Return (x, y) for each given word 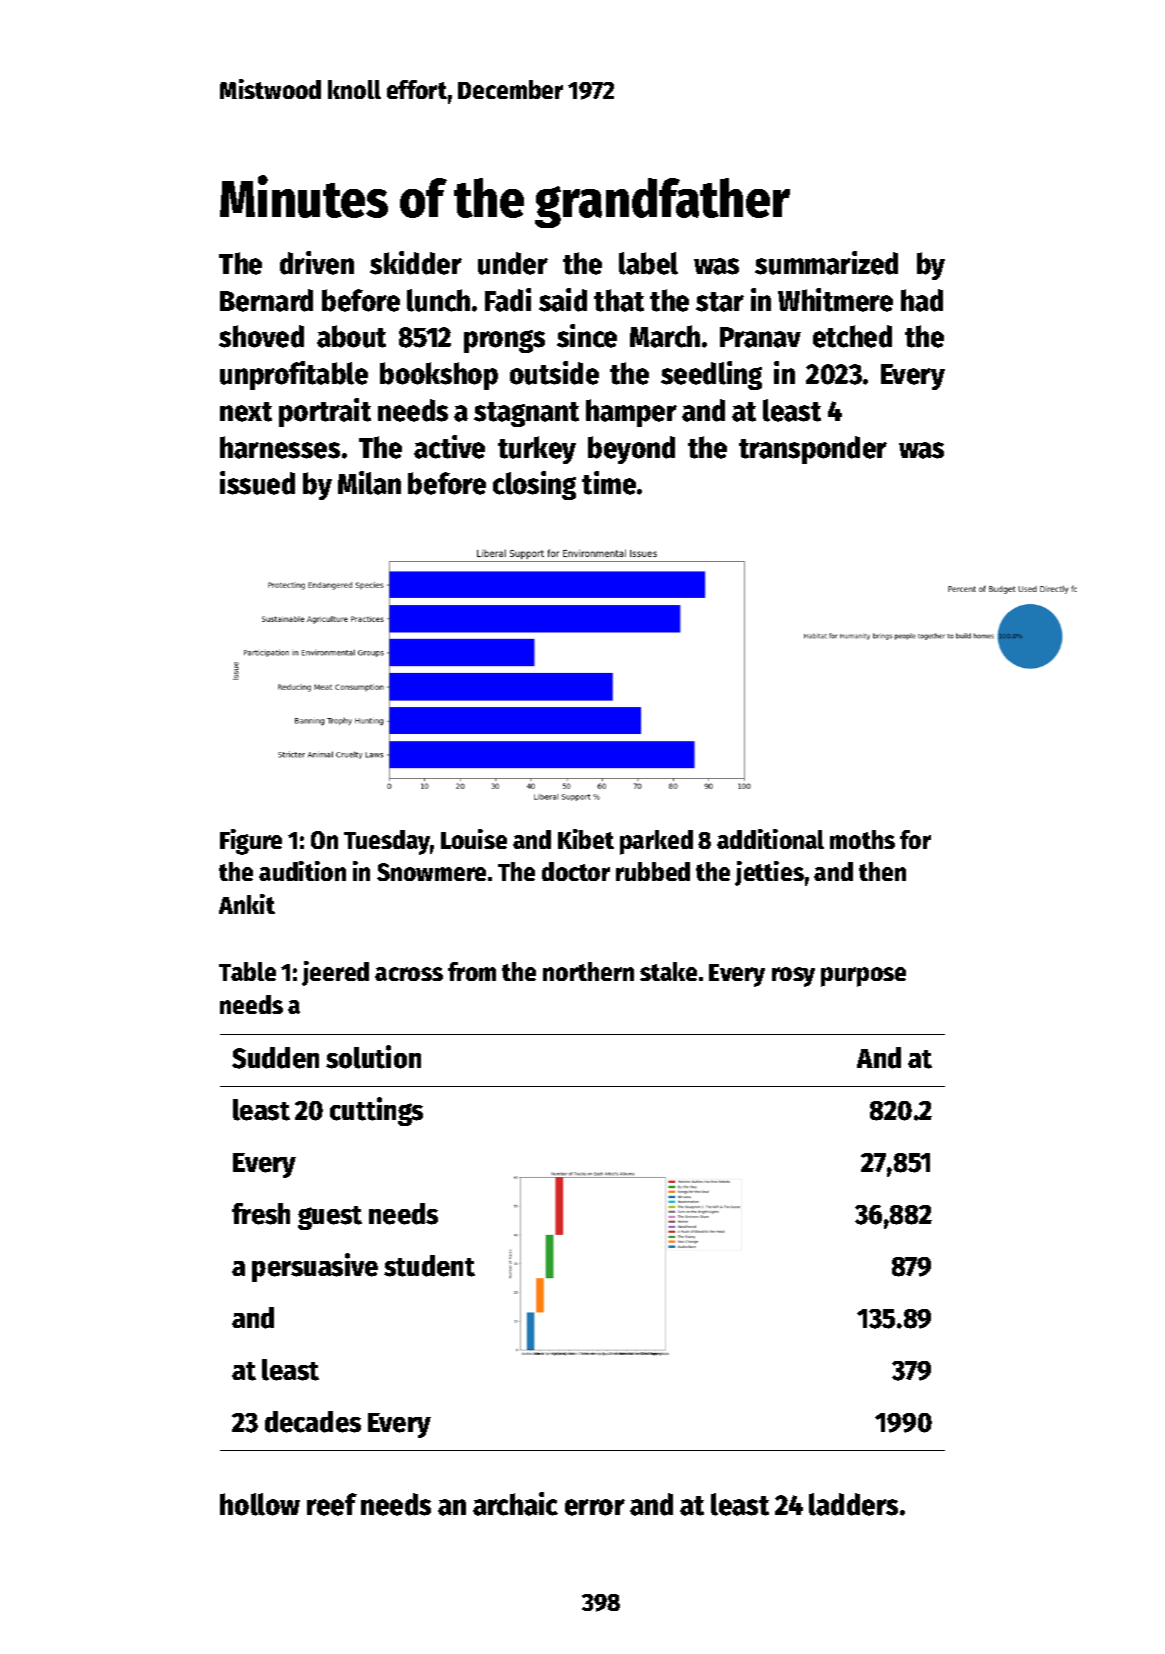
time (609, 483)
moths (862, 839)
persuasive (315, 1267)
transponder (813, 450)
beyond (631, 450)
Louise (474, 839)
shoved (261, 336)
